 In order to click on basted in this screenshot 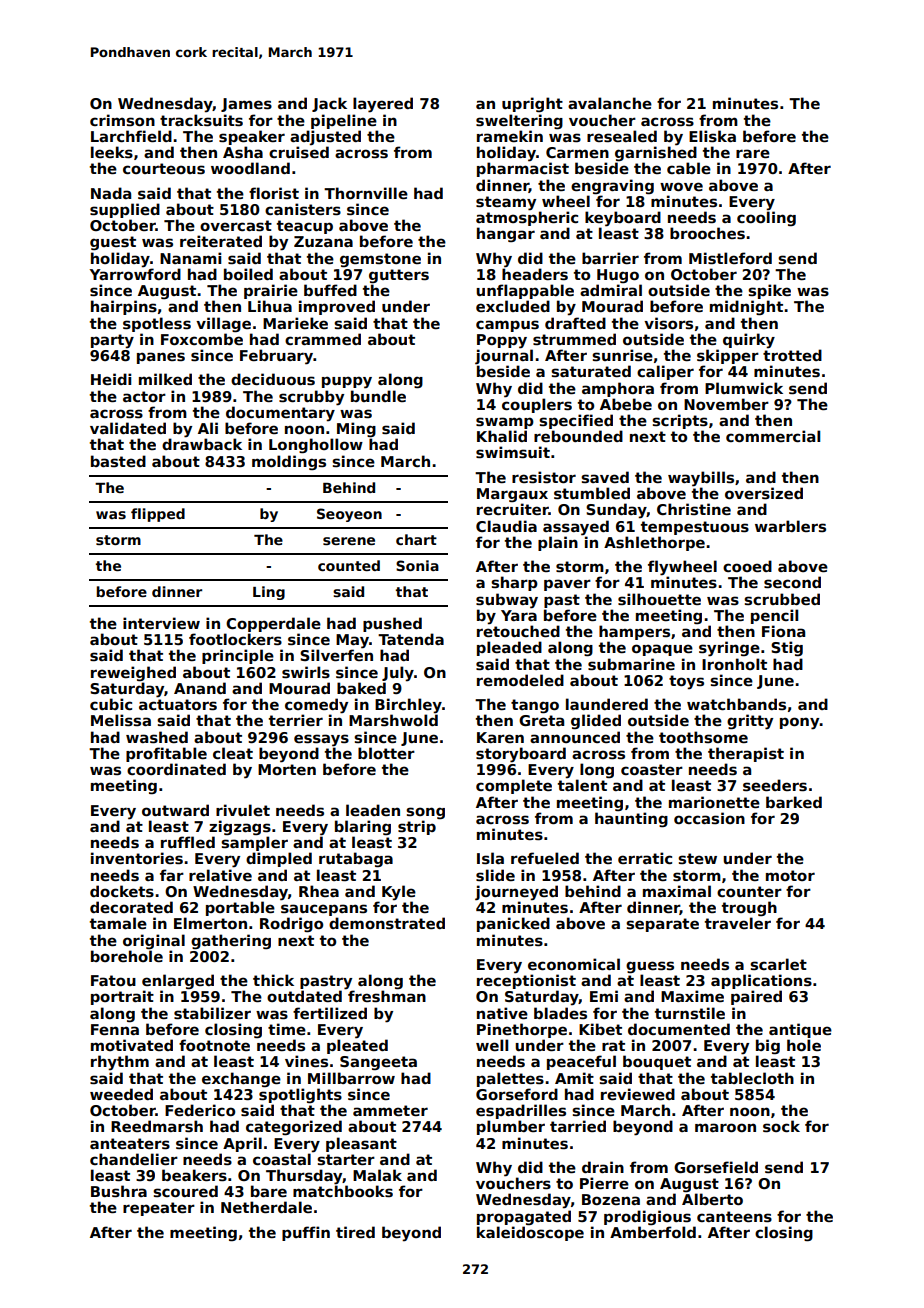, I will do `click(118, 461)`.
